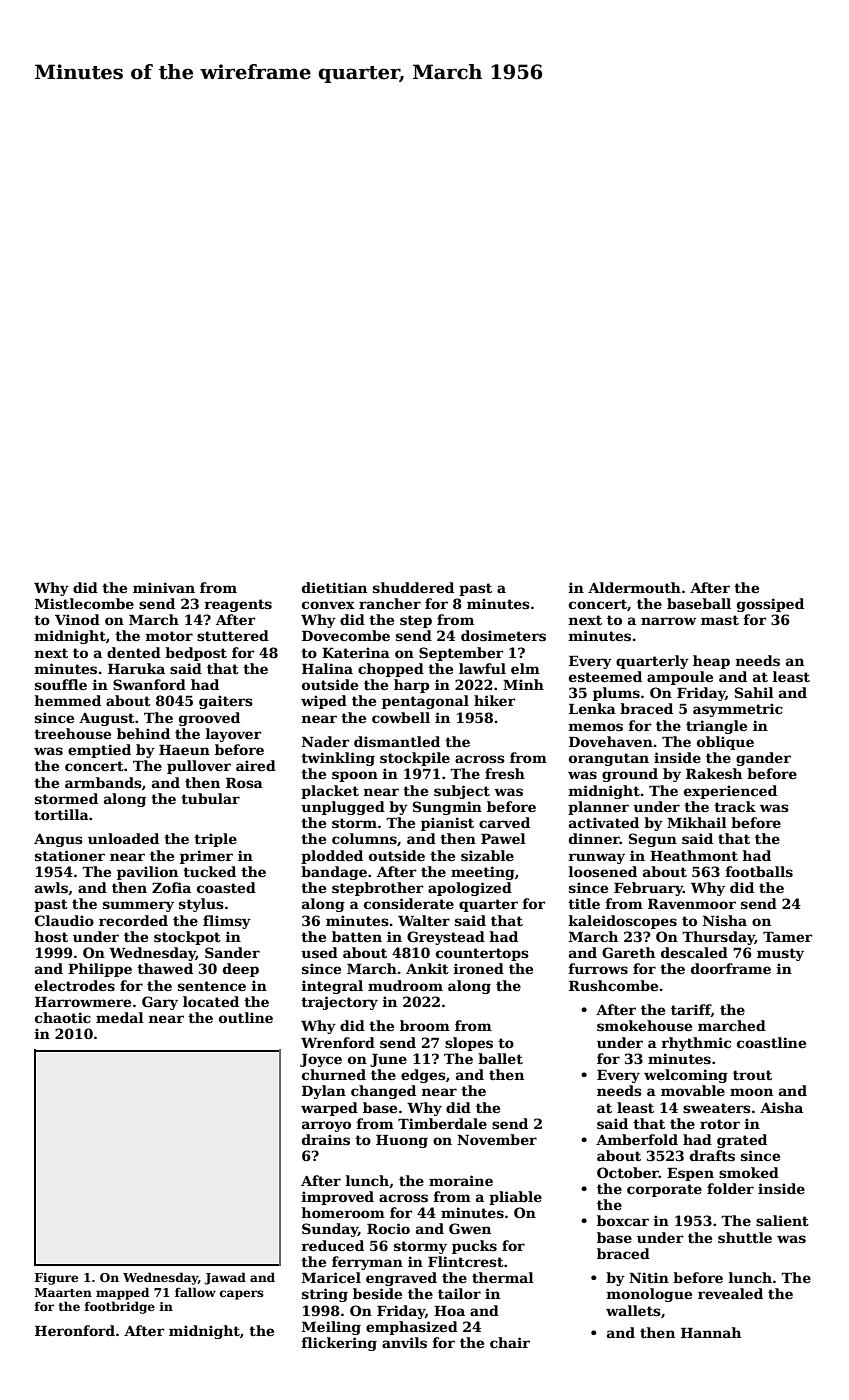 This screenshot has height=1400, width=849. I want to click on gander, so click(763, 759).
